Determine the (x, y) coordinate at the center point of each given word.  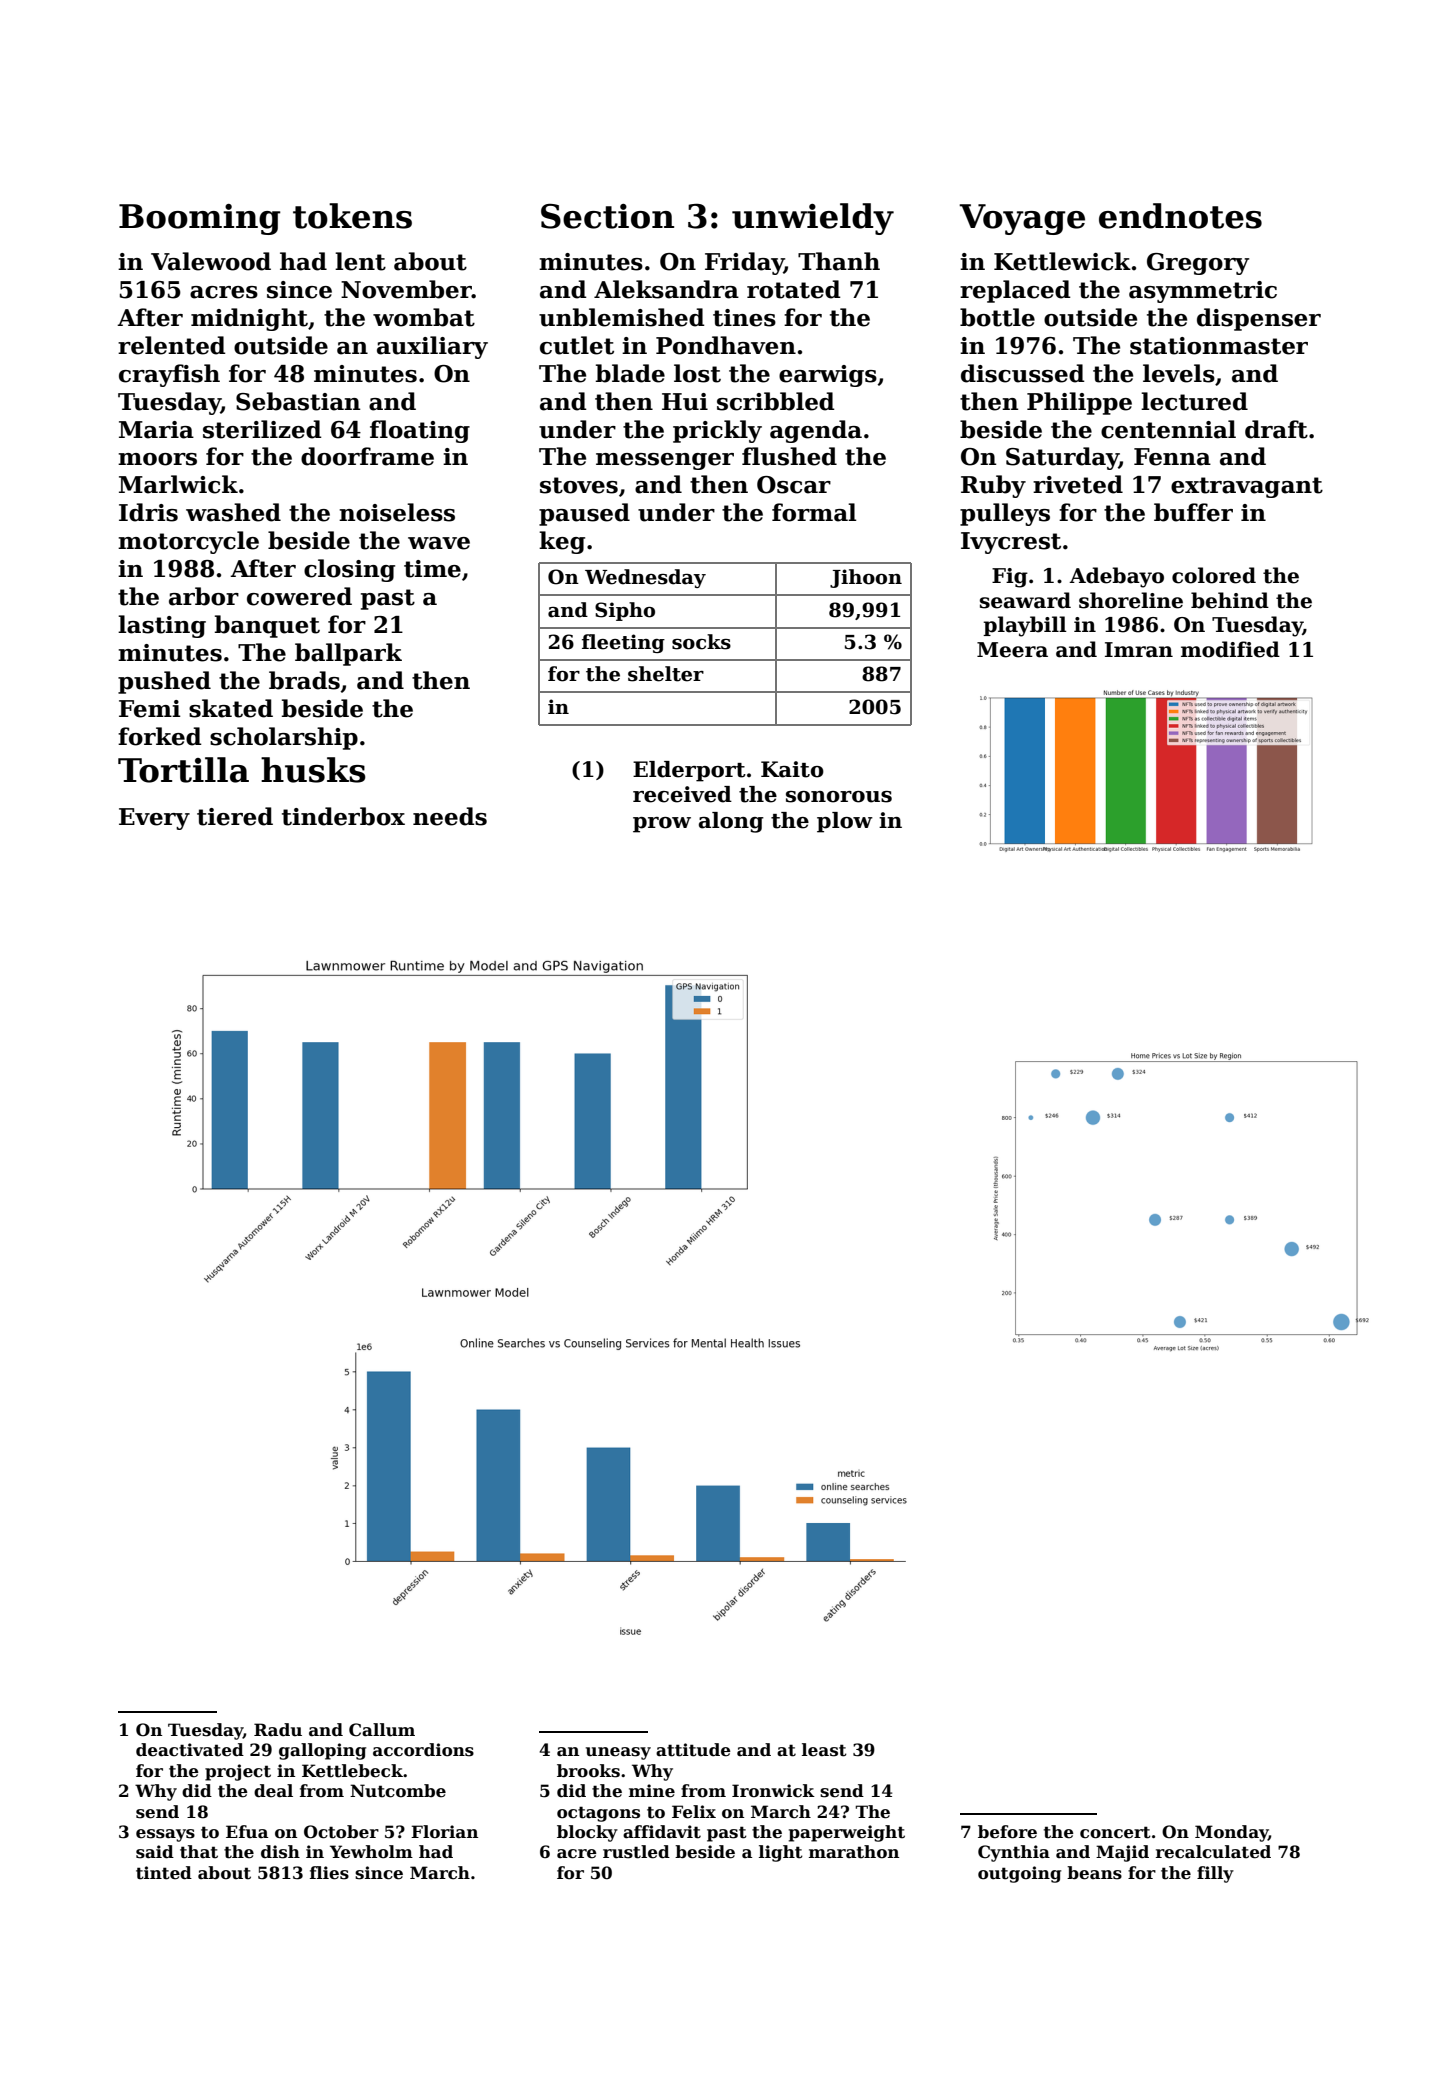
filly (1215, 1874)
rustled (636, 1852)
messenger (665, 461)
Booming (200, 219)
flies (329, 1873)
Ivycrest (1011, 543)
